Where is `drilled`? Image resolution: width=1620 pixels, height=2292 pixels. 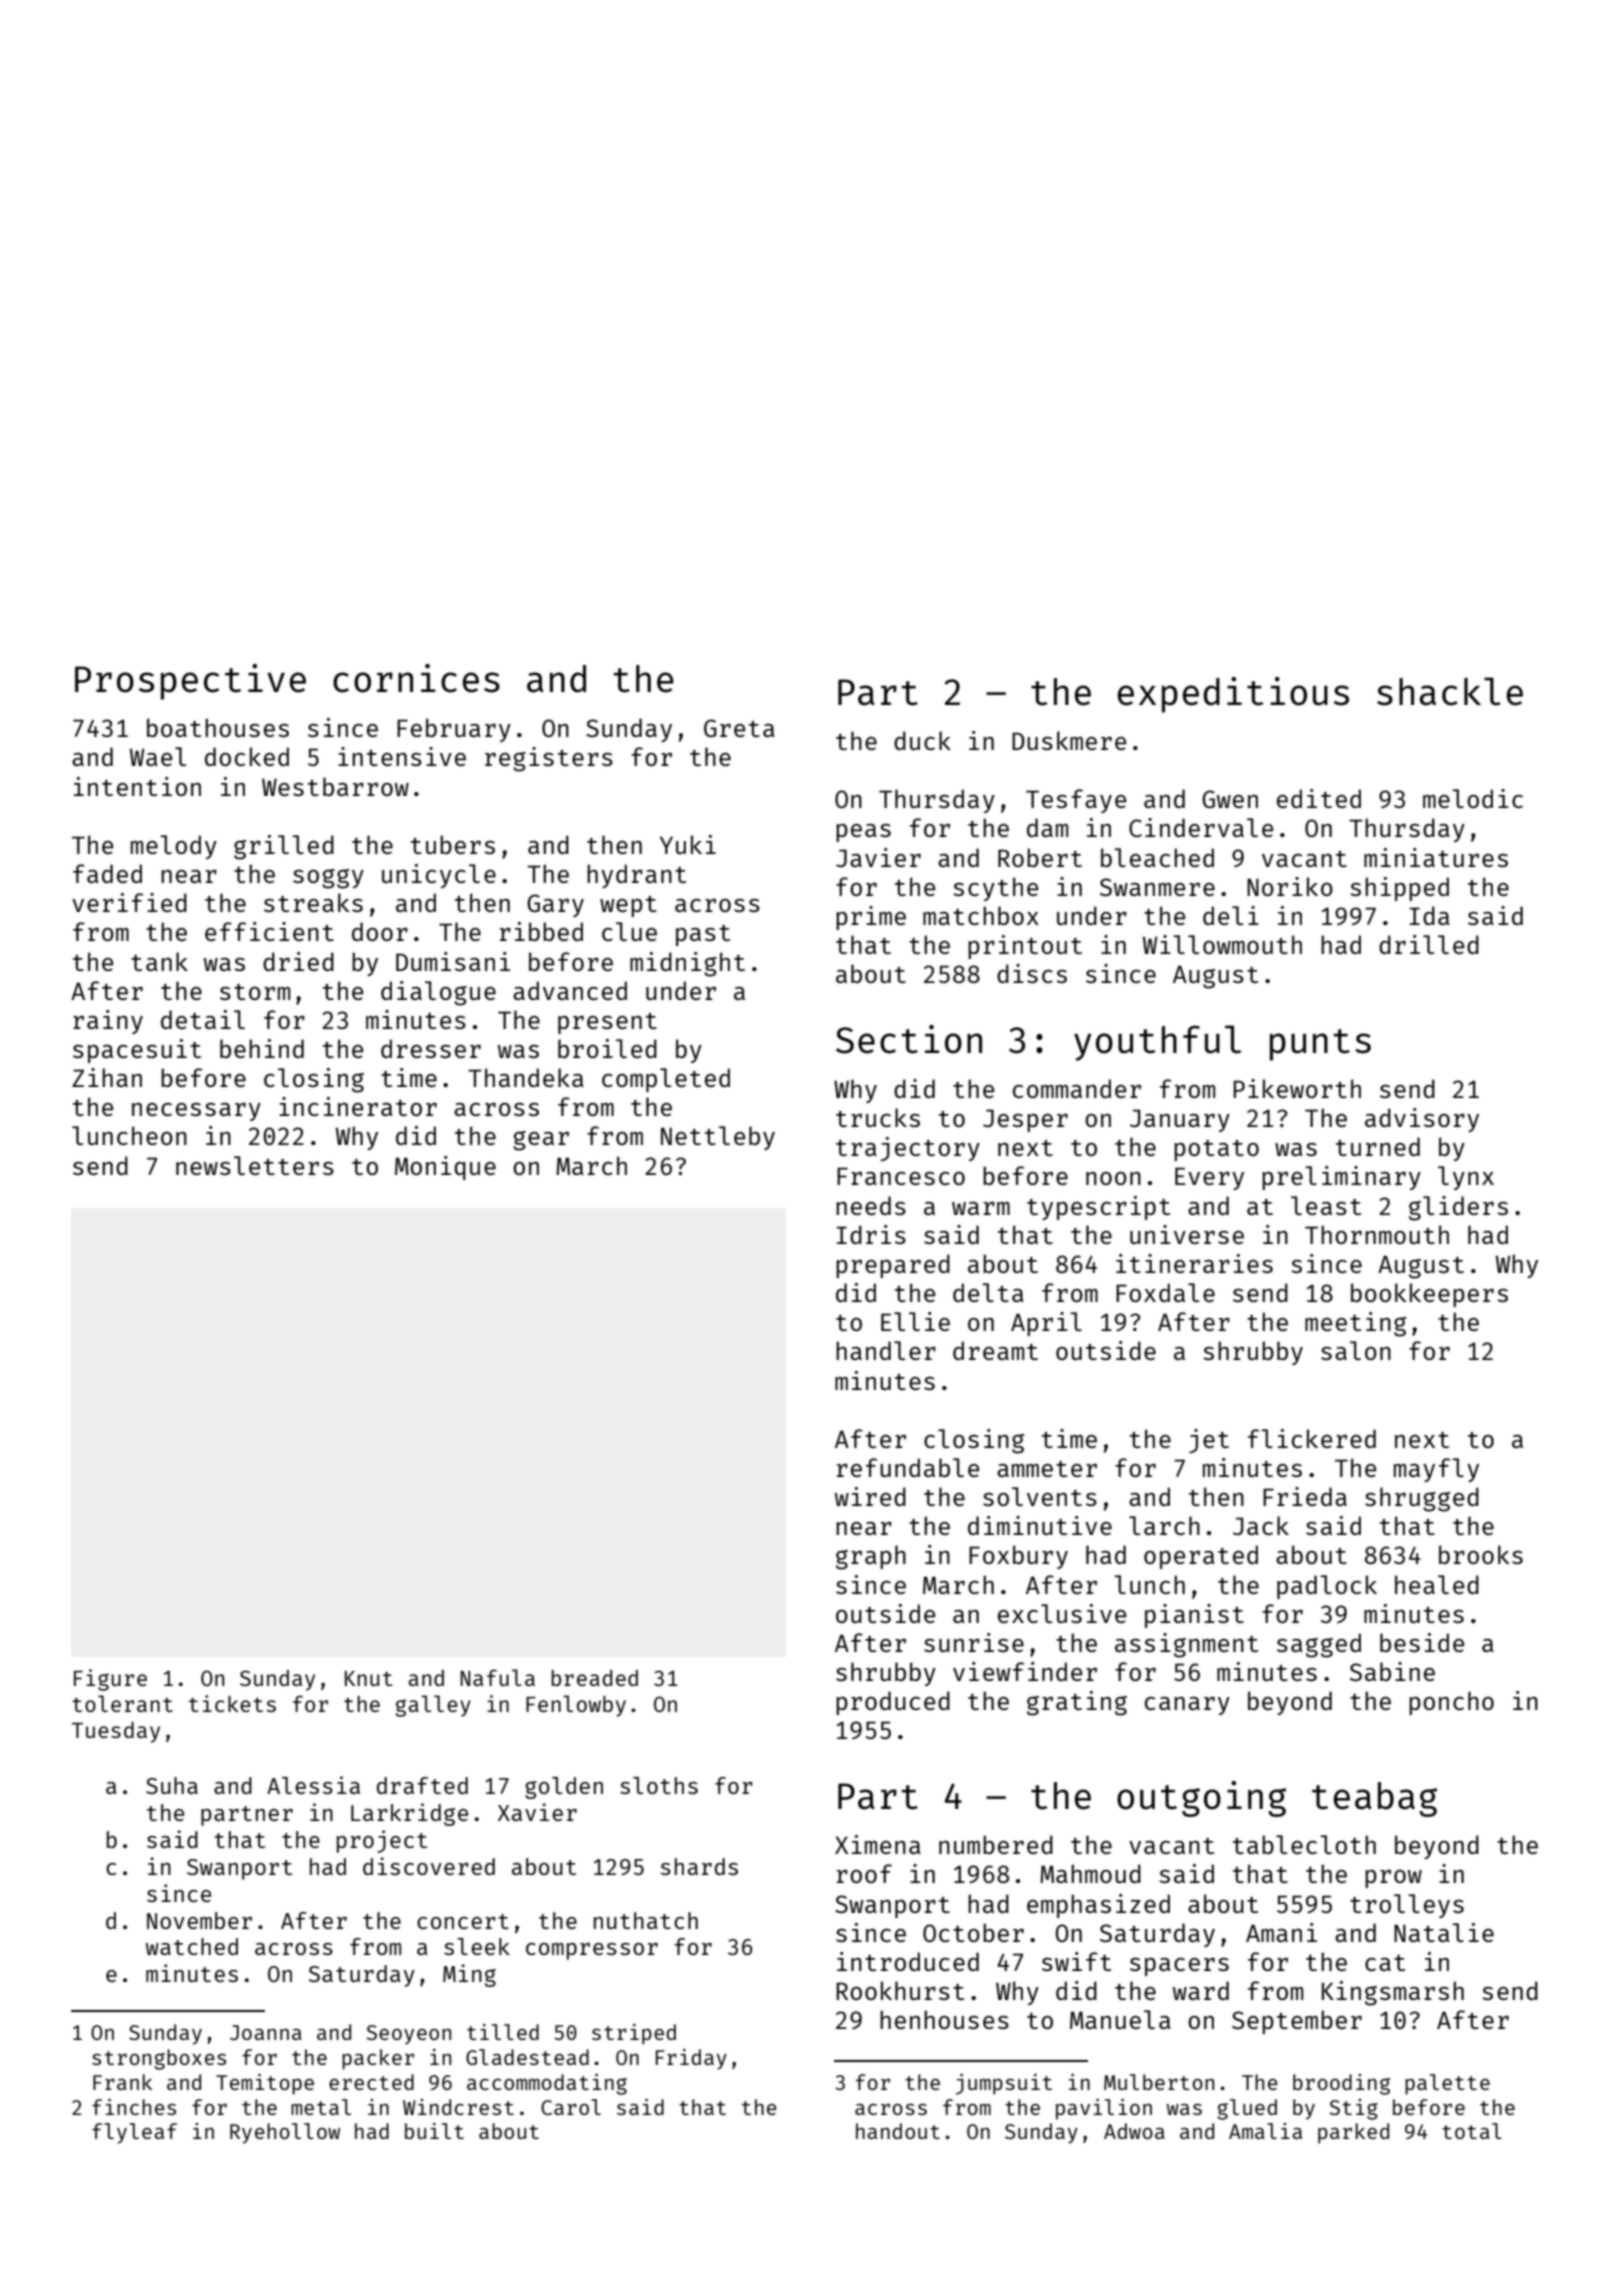
drilled is located at coordinates (1429, 944).
